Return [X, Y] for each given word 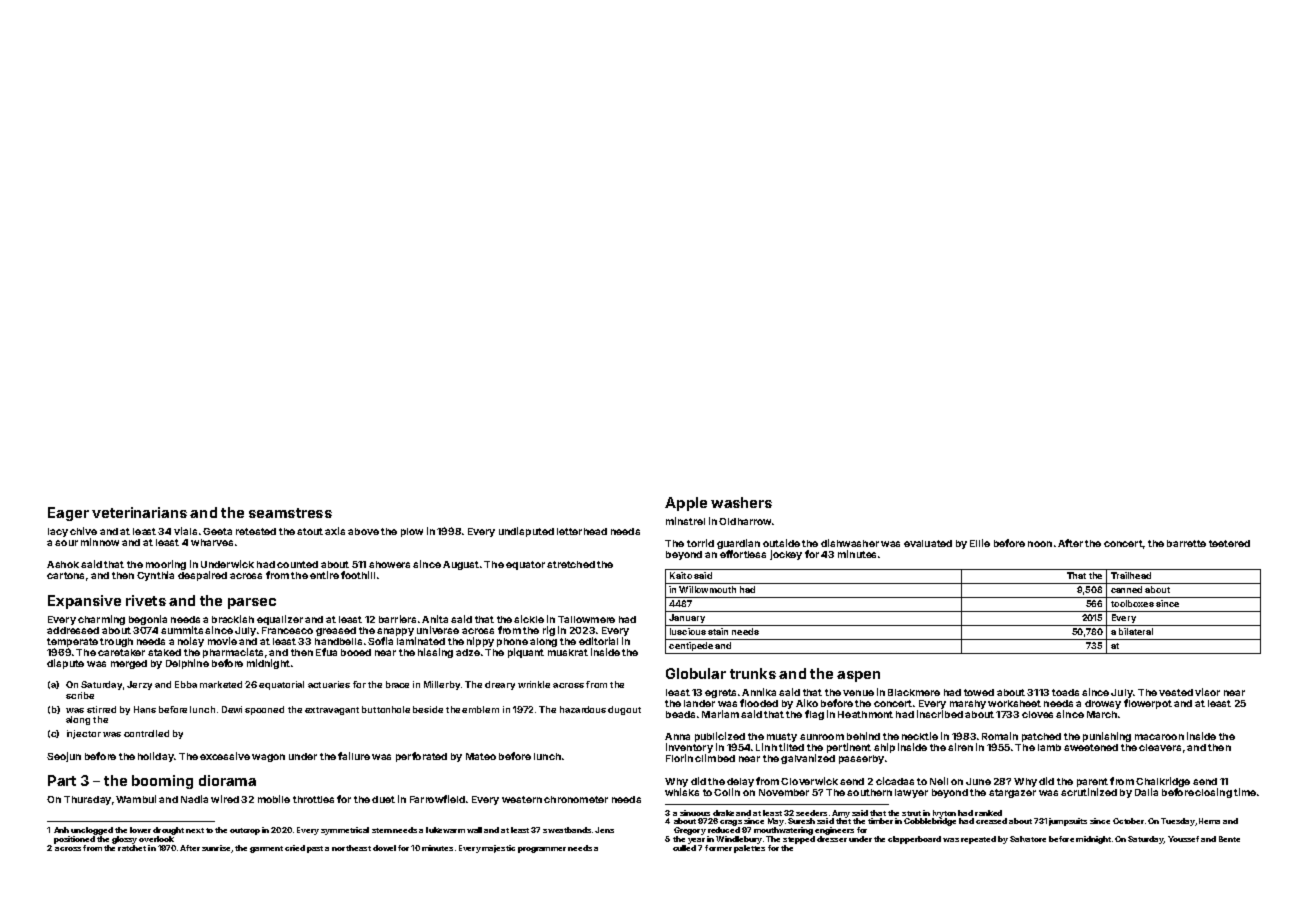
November [784, 792]
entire [324, 575]
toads [1065, 692]
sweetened [1091, 747]
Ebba [186, 684]
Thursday [87, 800]
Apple [686, 504]
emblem [480, 709]
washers [741, 502]
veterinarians [139, 512]
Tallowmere [586, 619]
